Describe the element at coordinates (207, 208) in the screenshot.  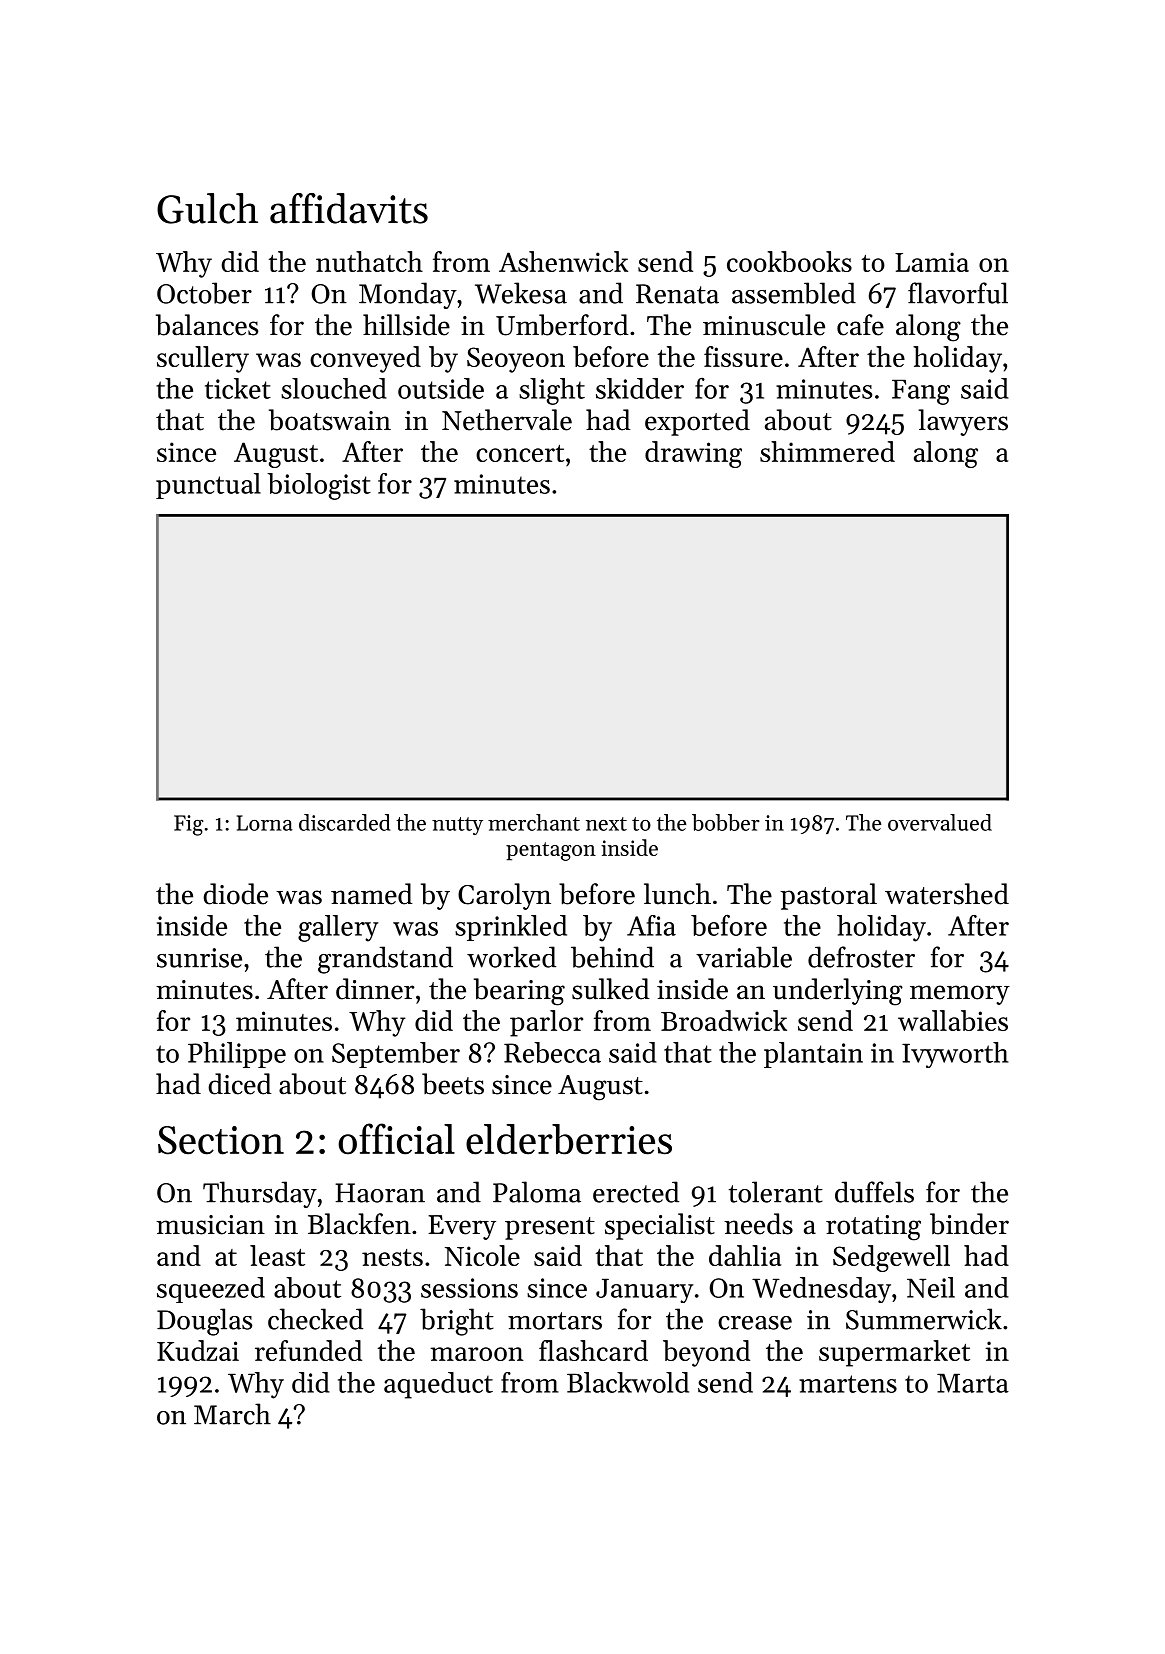
I see `Gulch` at that location.
